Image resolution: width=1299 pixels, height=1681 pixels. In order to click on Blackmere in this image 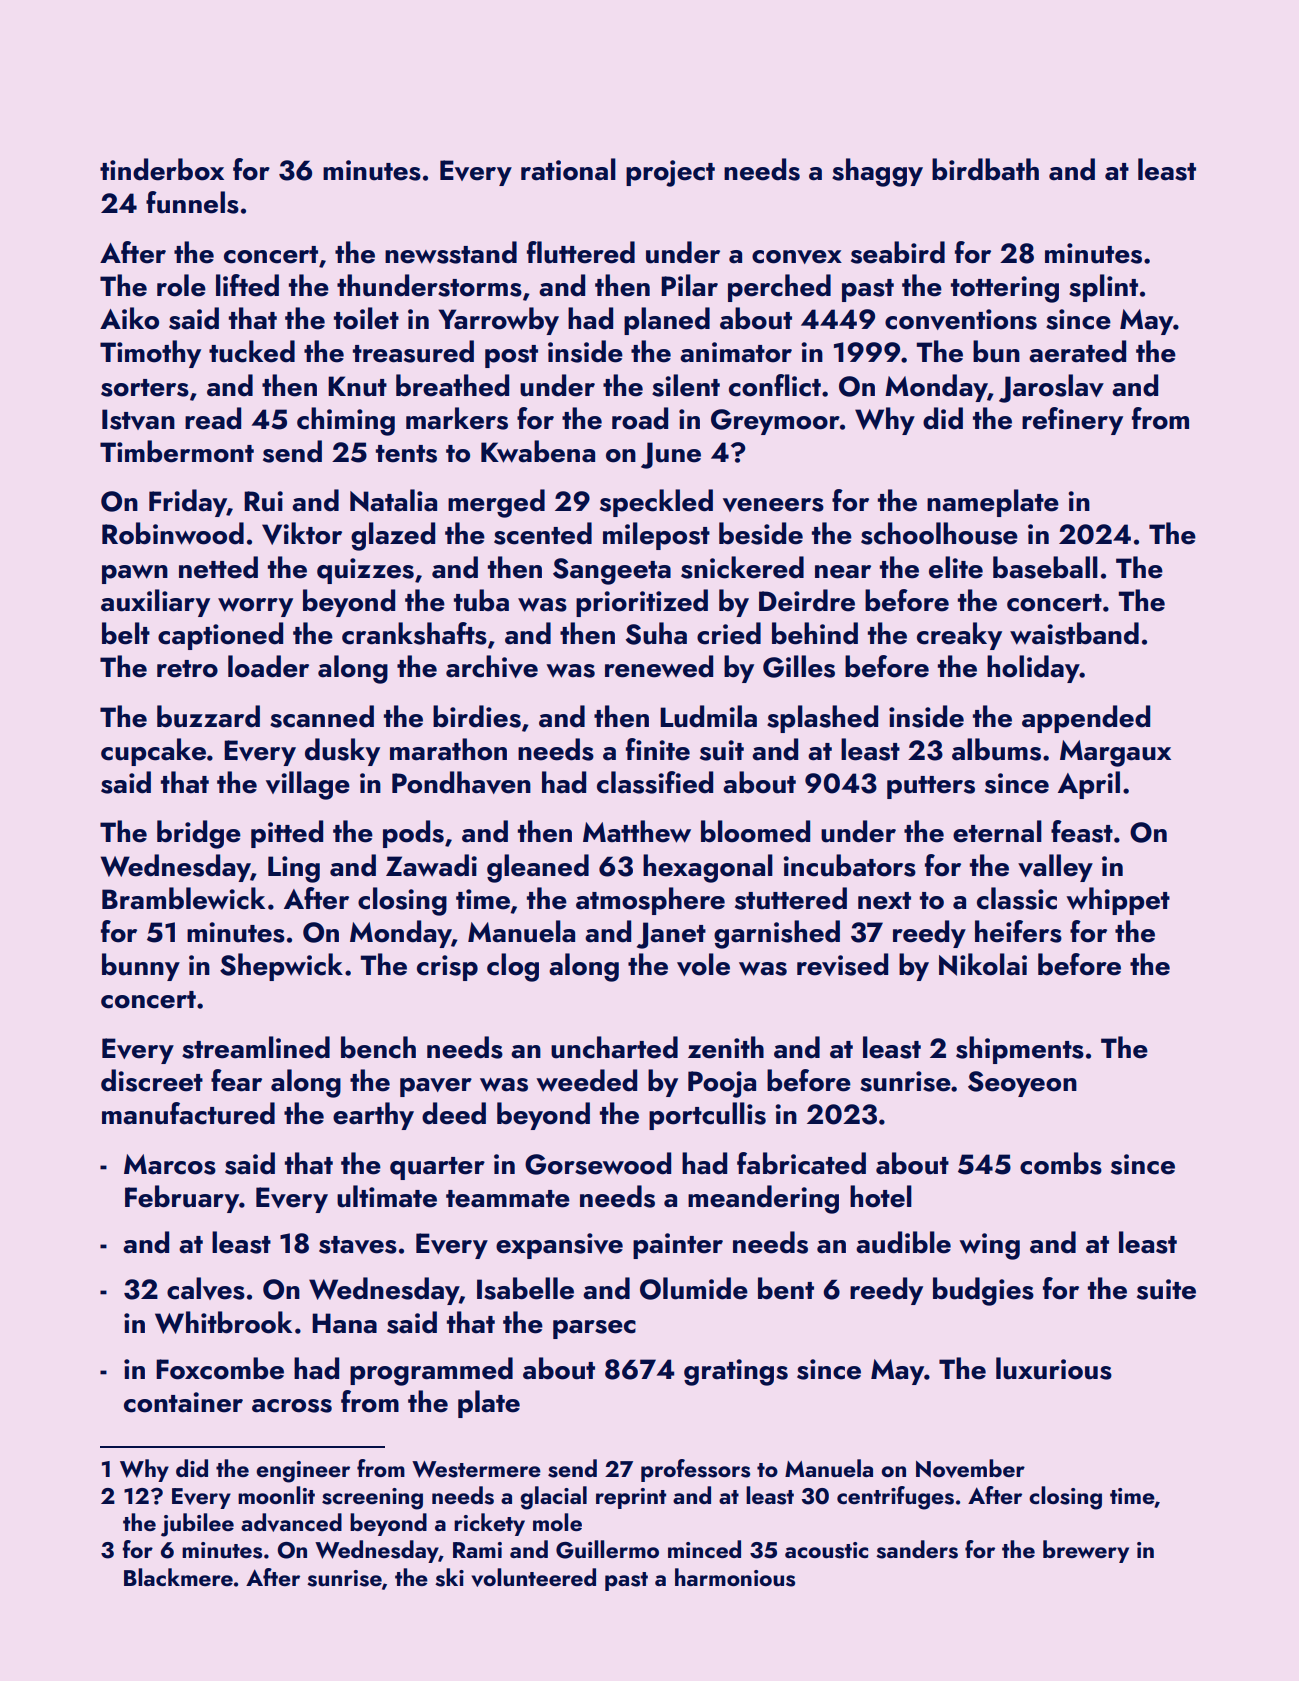, I will do `click(178, 1577)`.
